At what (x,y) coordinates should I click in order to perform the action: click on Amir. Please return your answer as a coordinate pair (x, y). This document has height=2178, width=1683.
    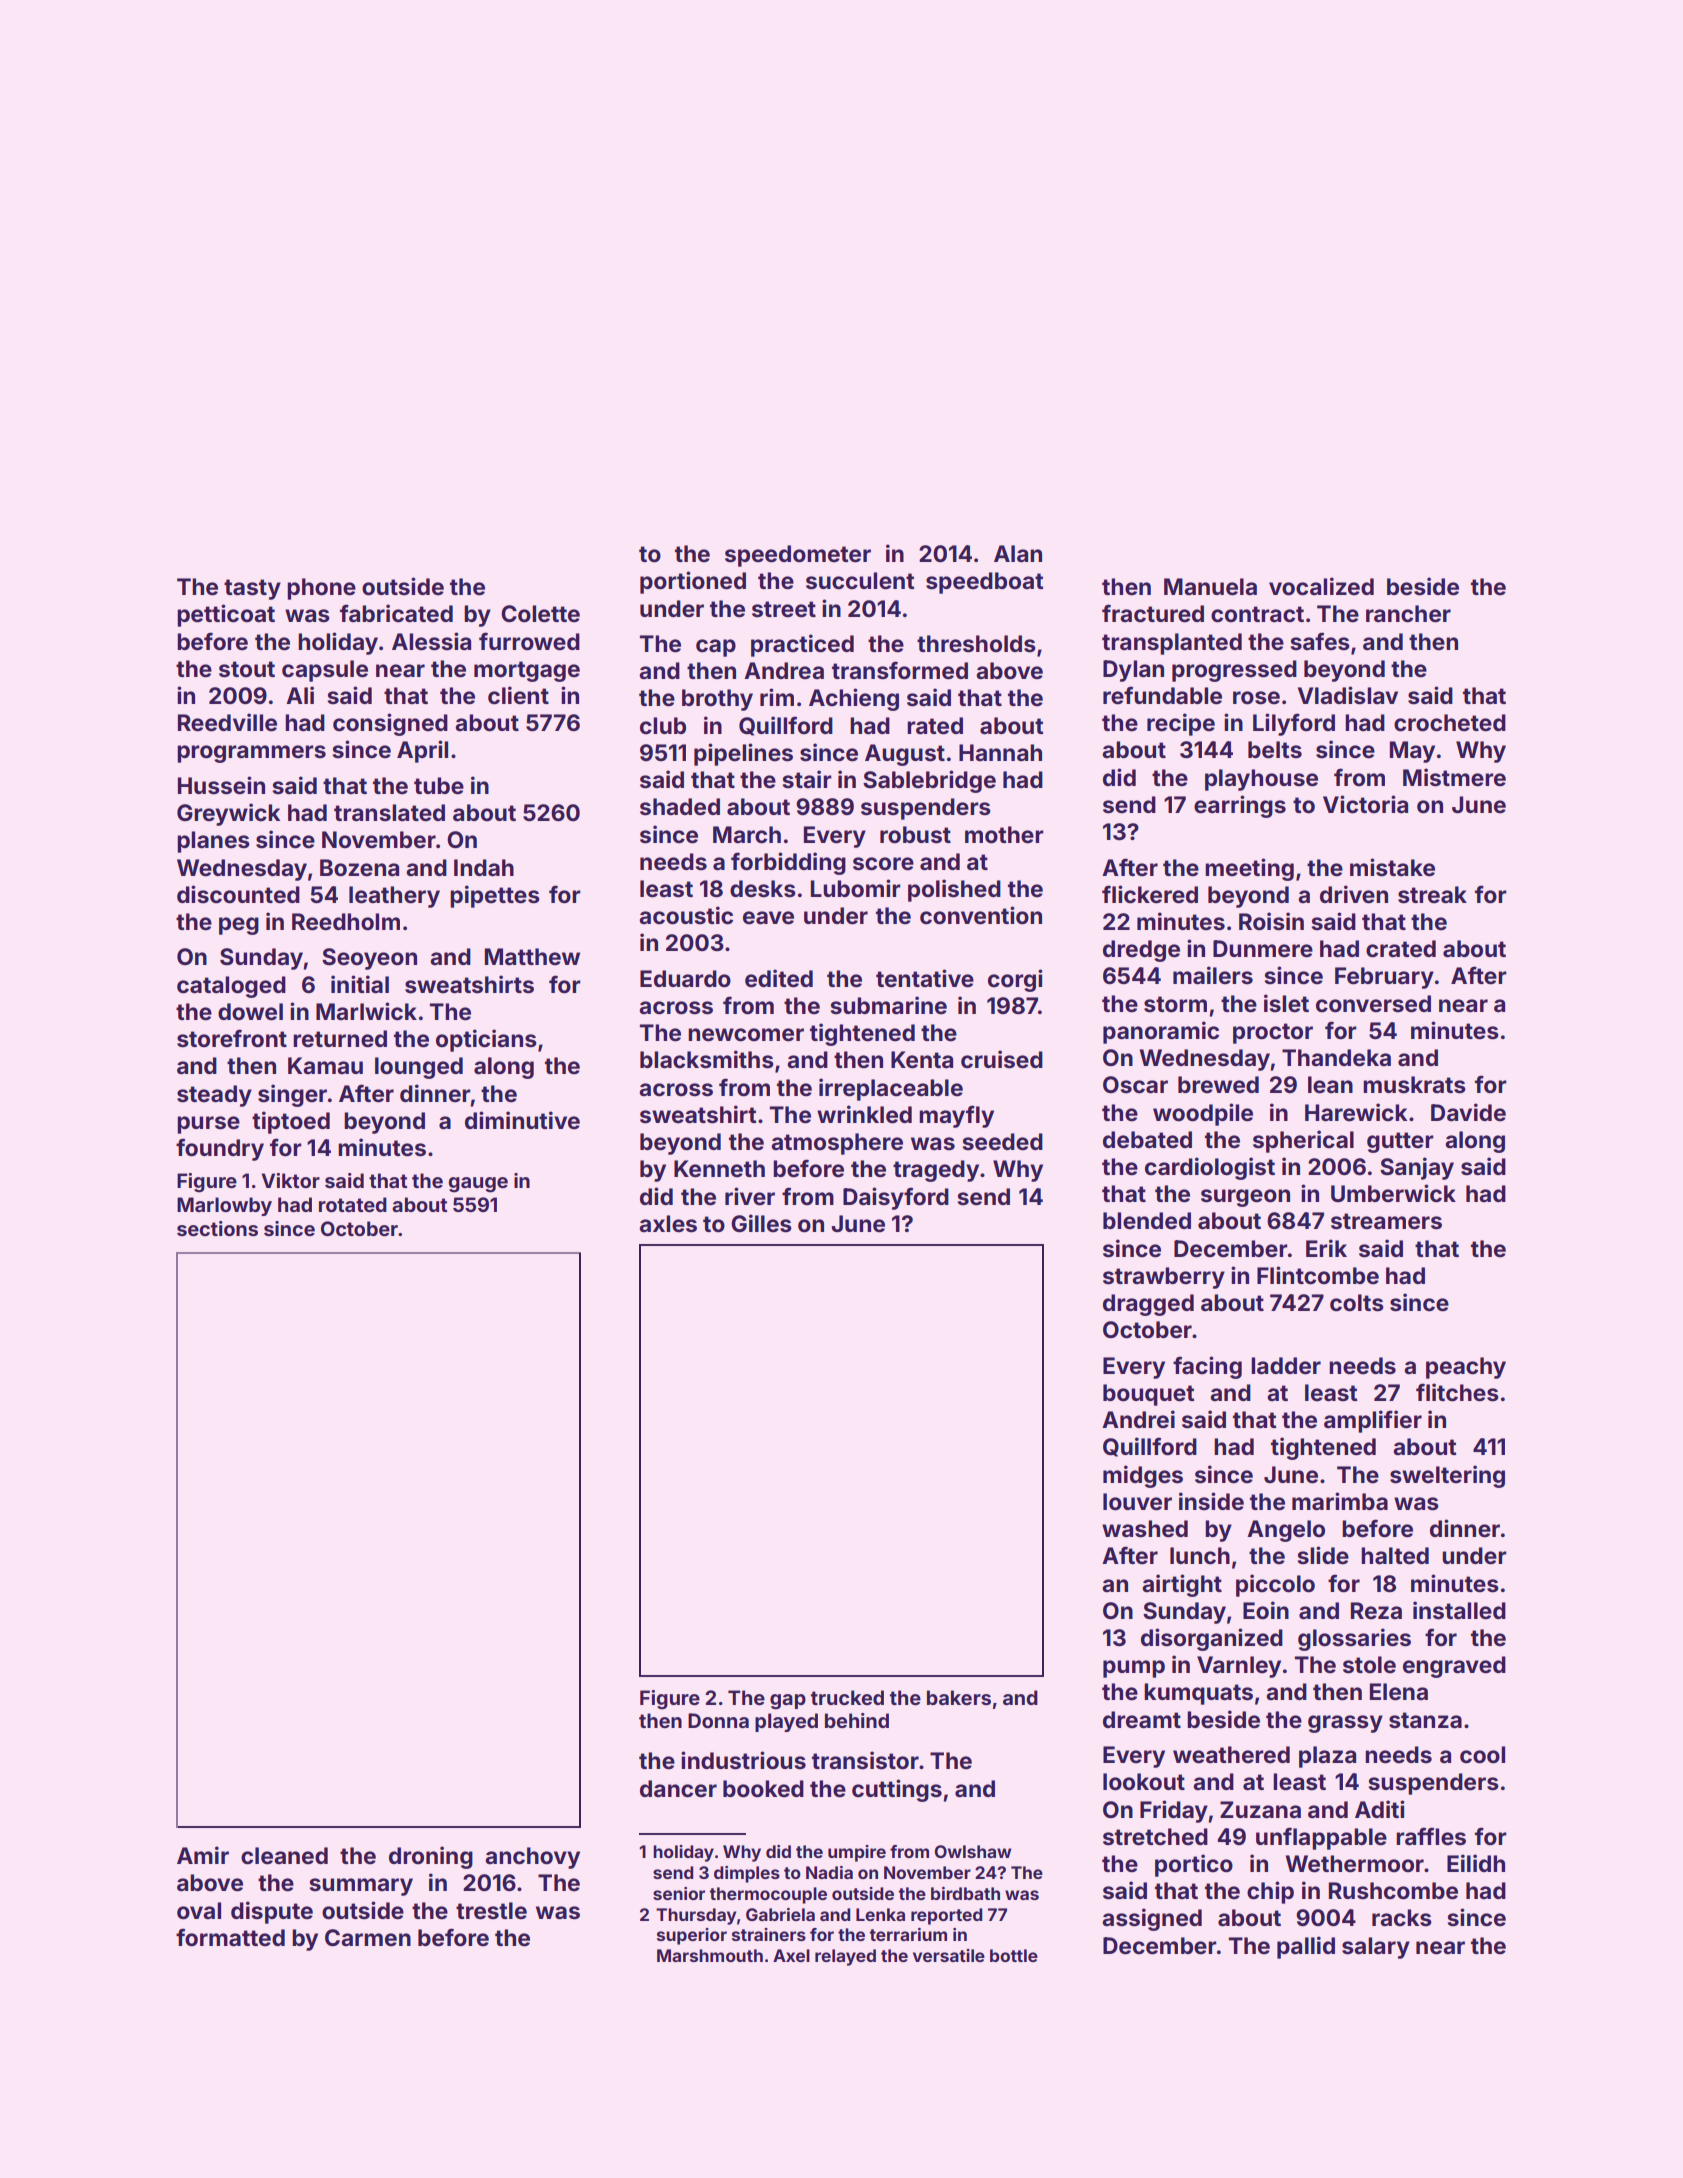
    Looking at the image, I should click on (203, 1855).
